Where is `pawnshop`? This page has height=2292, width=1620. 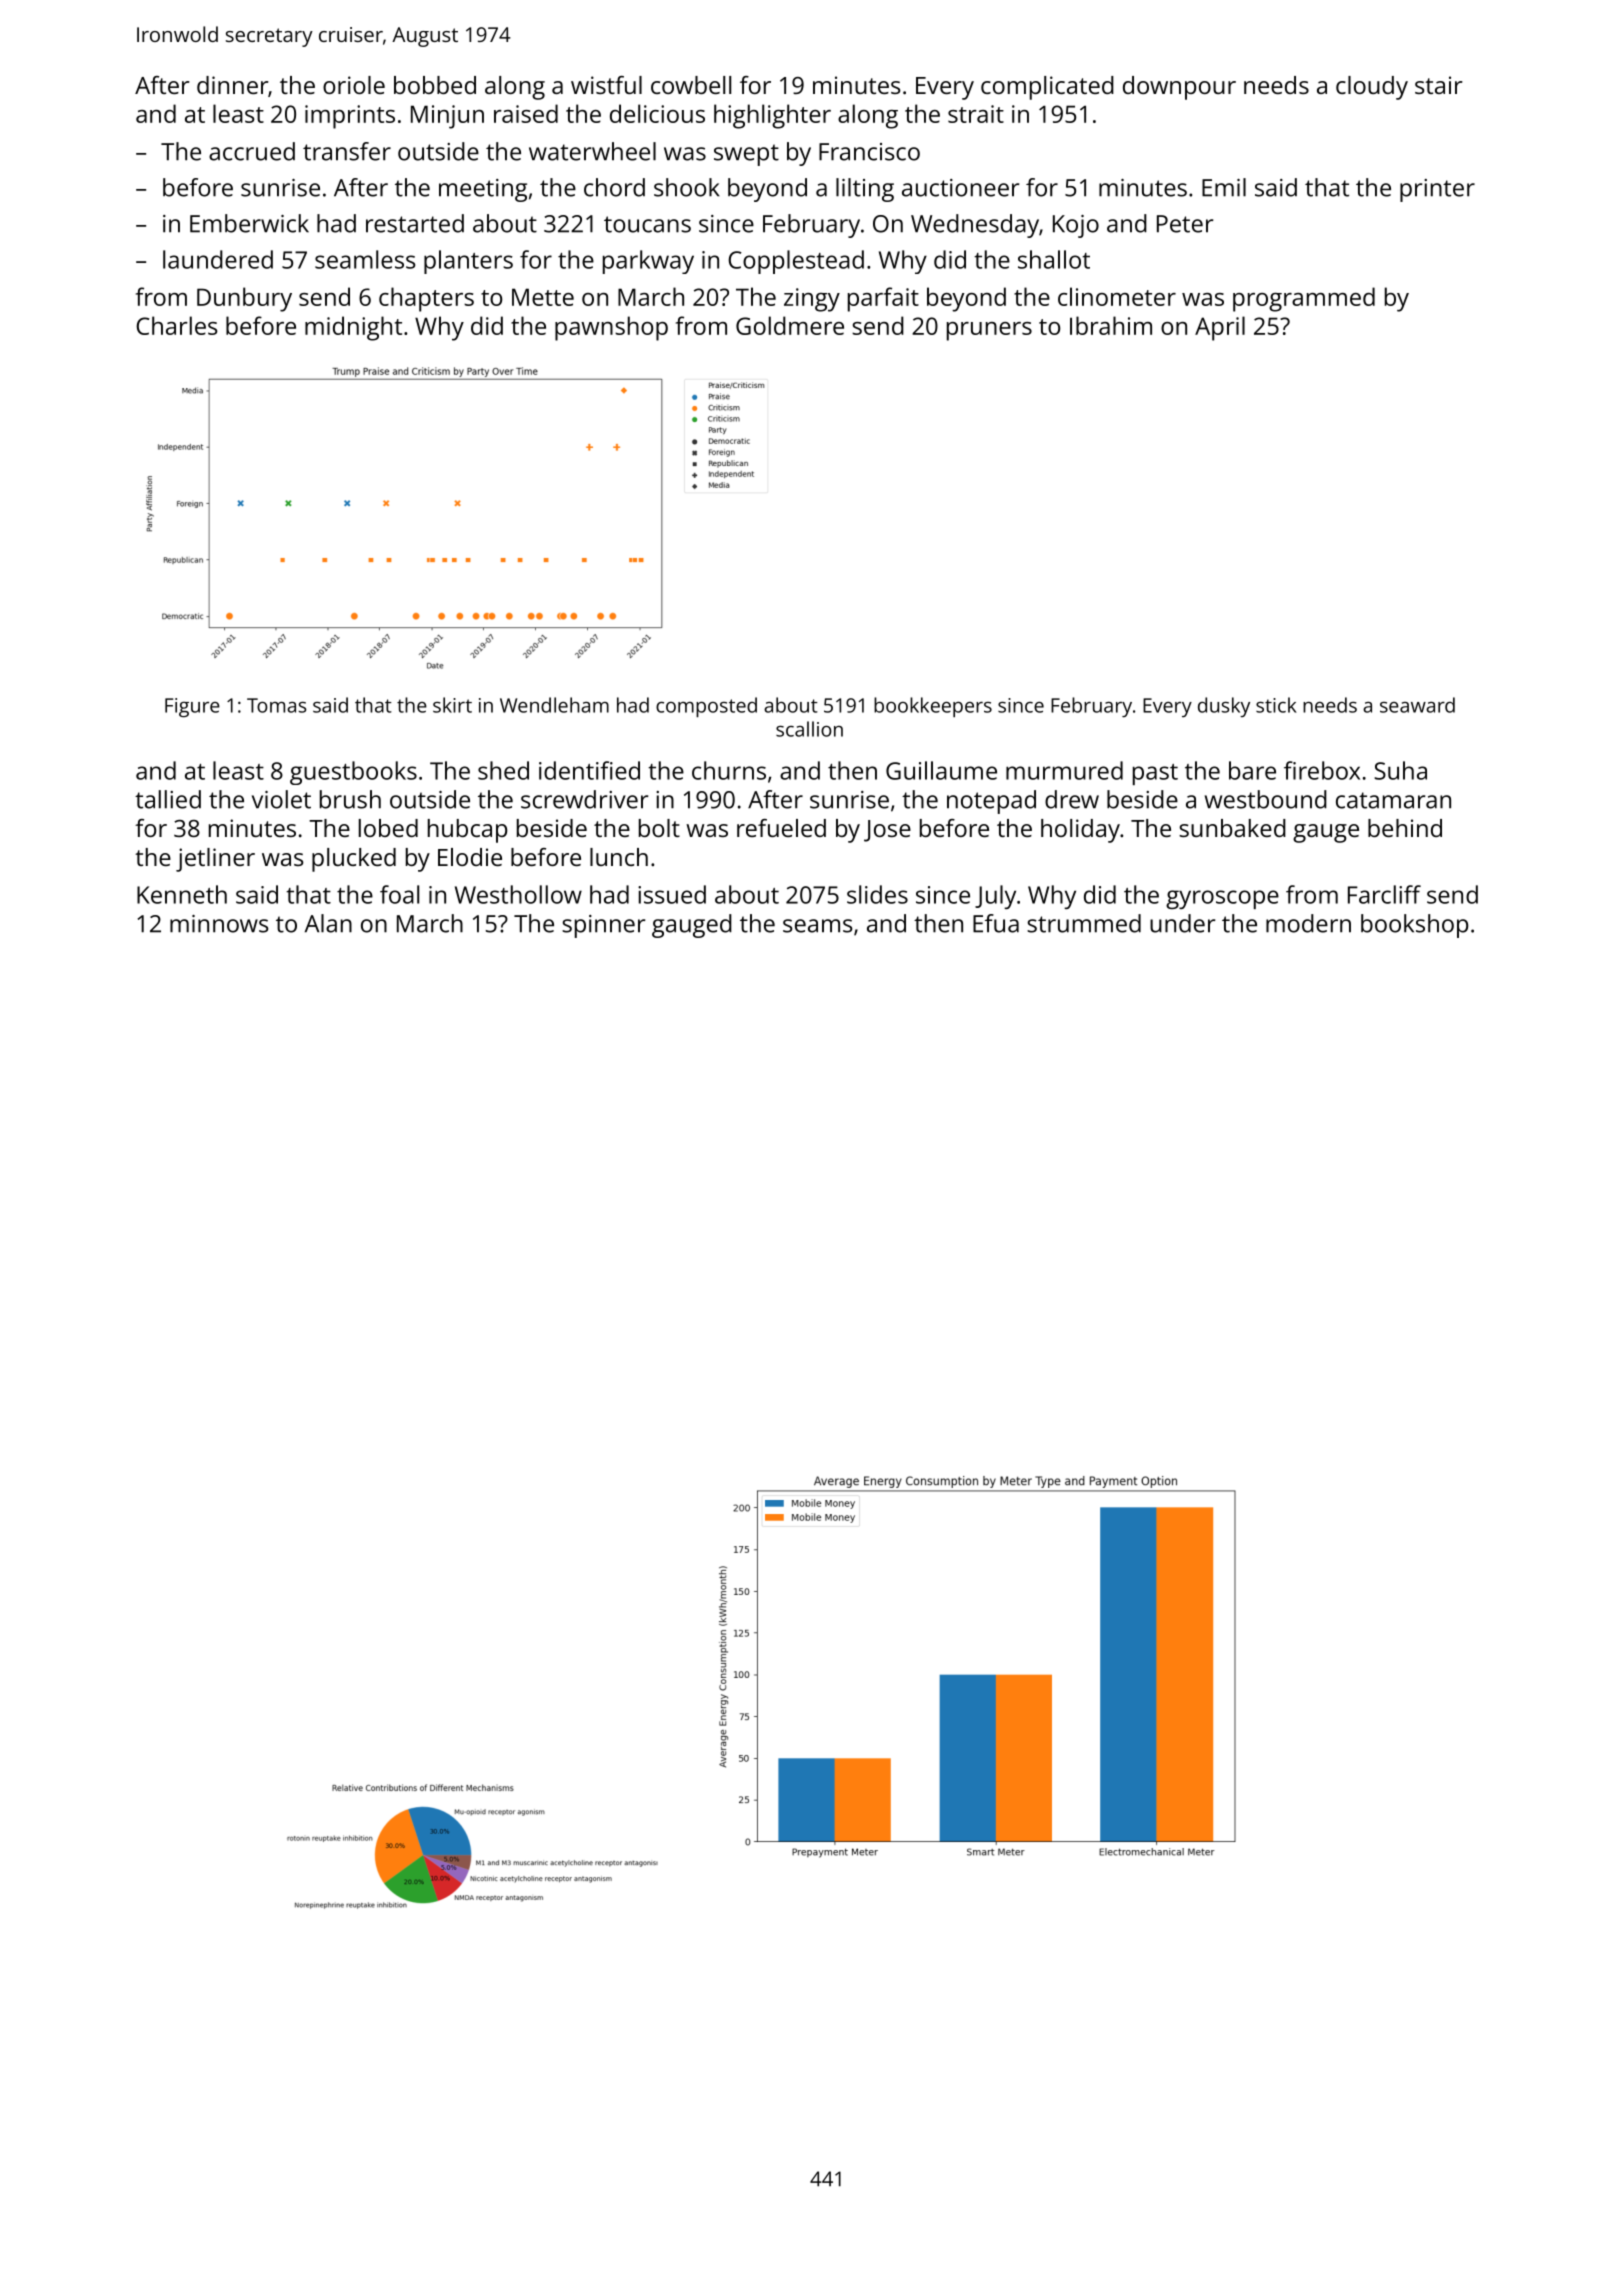
pawnshop is located at coordinates (611, 328).
